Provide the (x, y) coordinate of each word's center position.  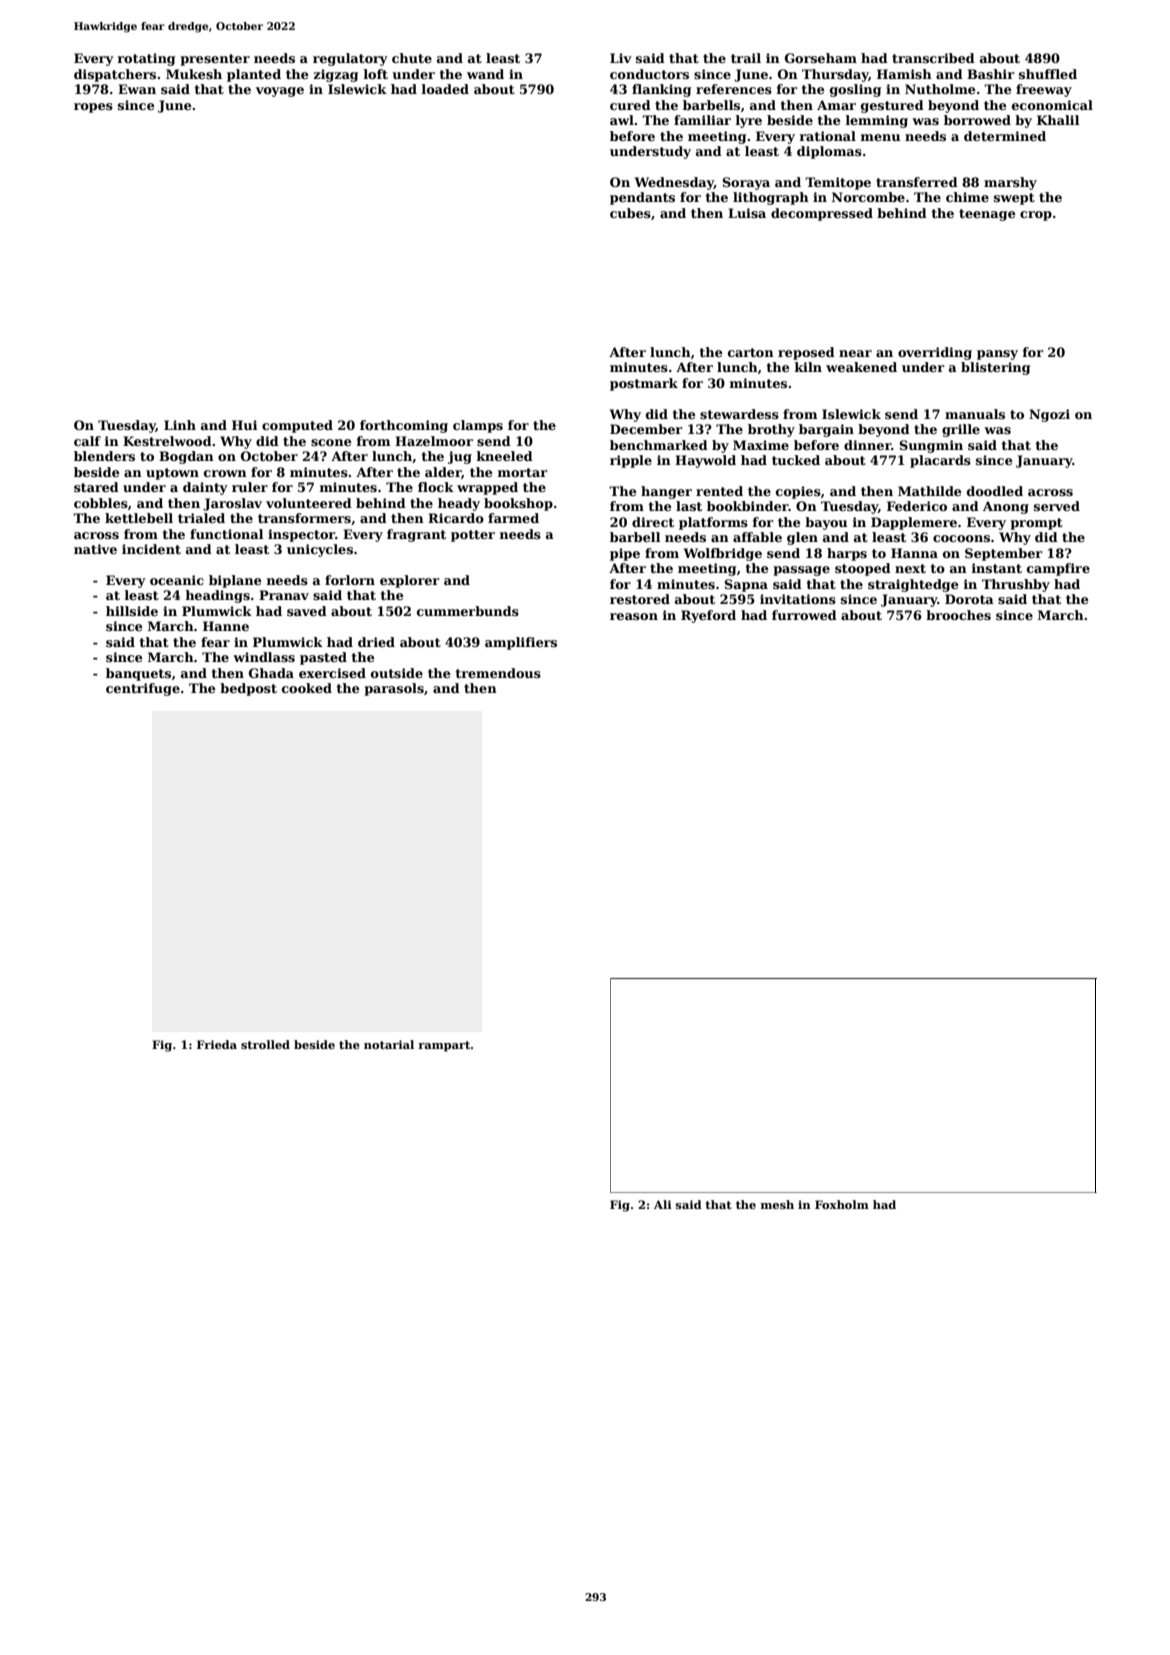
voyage (280, 92)
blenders (104, 456)
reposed (806, 353)
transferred (917, 182)
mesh (777, 1204)
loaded (445, 89)
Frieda (217, 1044)
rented (719, 491)
